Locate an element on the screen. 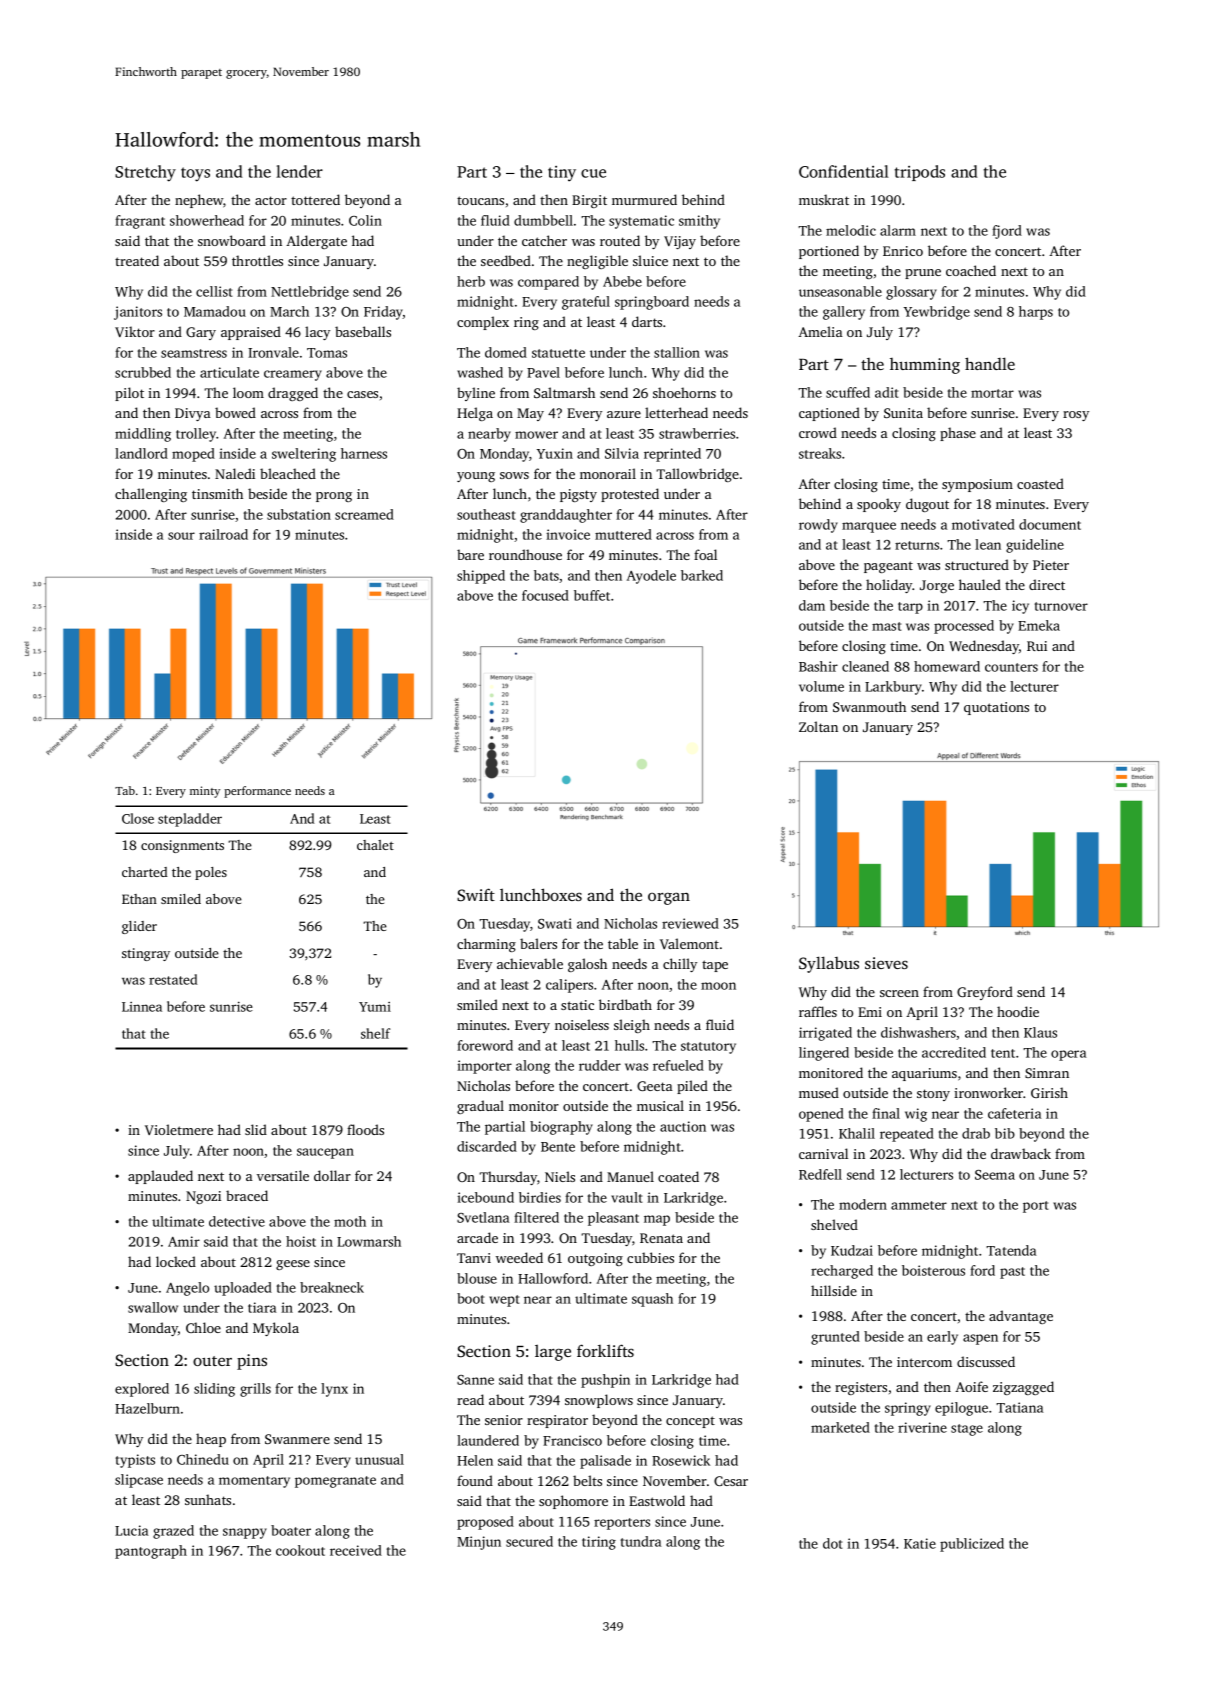 This screenshot has width=1206, height=1705. hoist is located at coordinates (301, 1241).
